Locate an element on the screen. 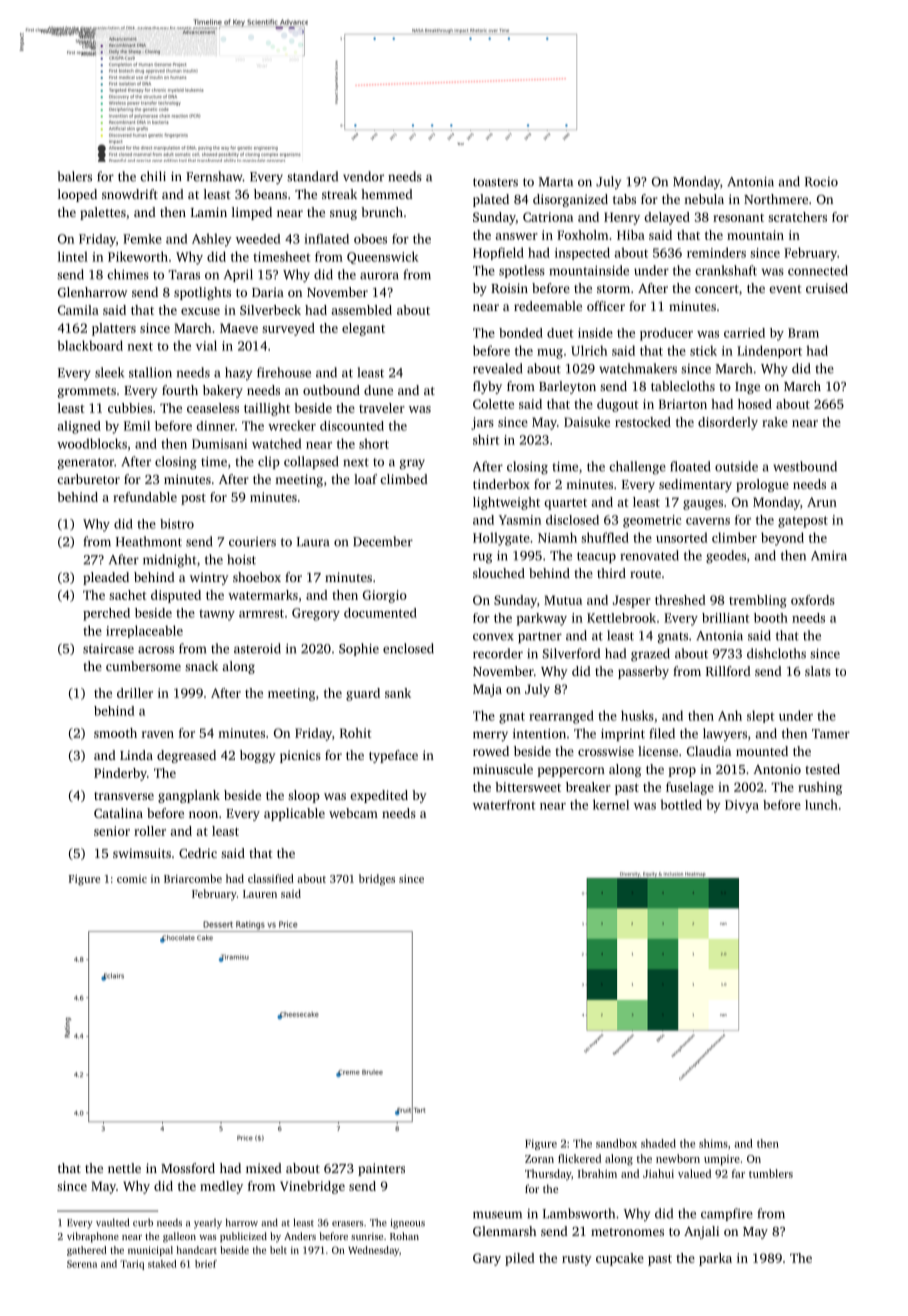  toasters is located at coordinates (495, 182).
